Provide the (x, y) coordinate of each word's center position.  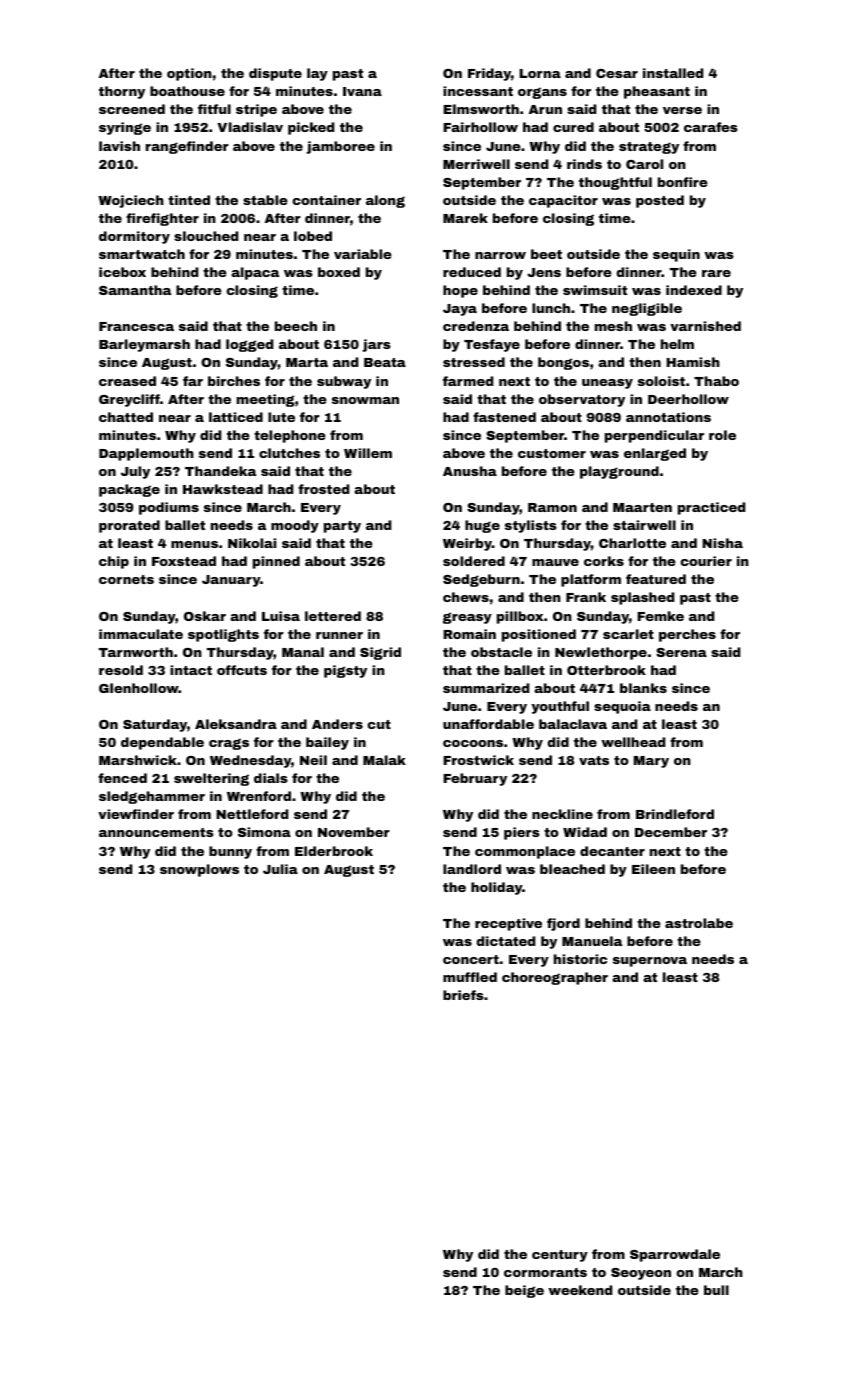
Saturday (155, 725)
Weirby (467, 544)
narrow (500, 255)
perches (687, 635)
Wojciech (131, 201)
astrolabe (699, 923)
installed (673, 73)
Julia (280, 869)
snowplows (199, 870)
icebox (122, 272)
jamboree (340, 147)
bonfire (683, 182)
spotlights (223, 635)
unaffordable (488, 724)
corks (604, 561)
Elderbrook (334, 851)
